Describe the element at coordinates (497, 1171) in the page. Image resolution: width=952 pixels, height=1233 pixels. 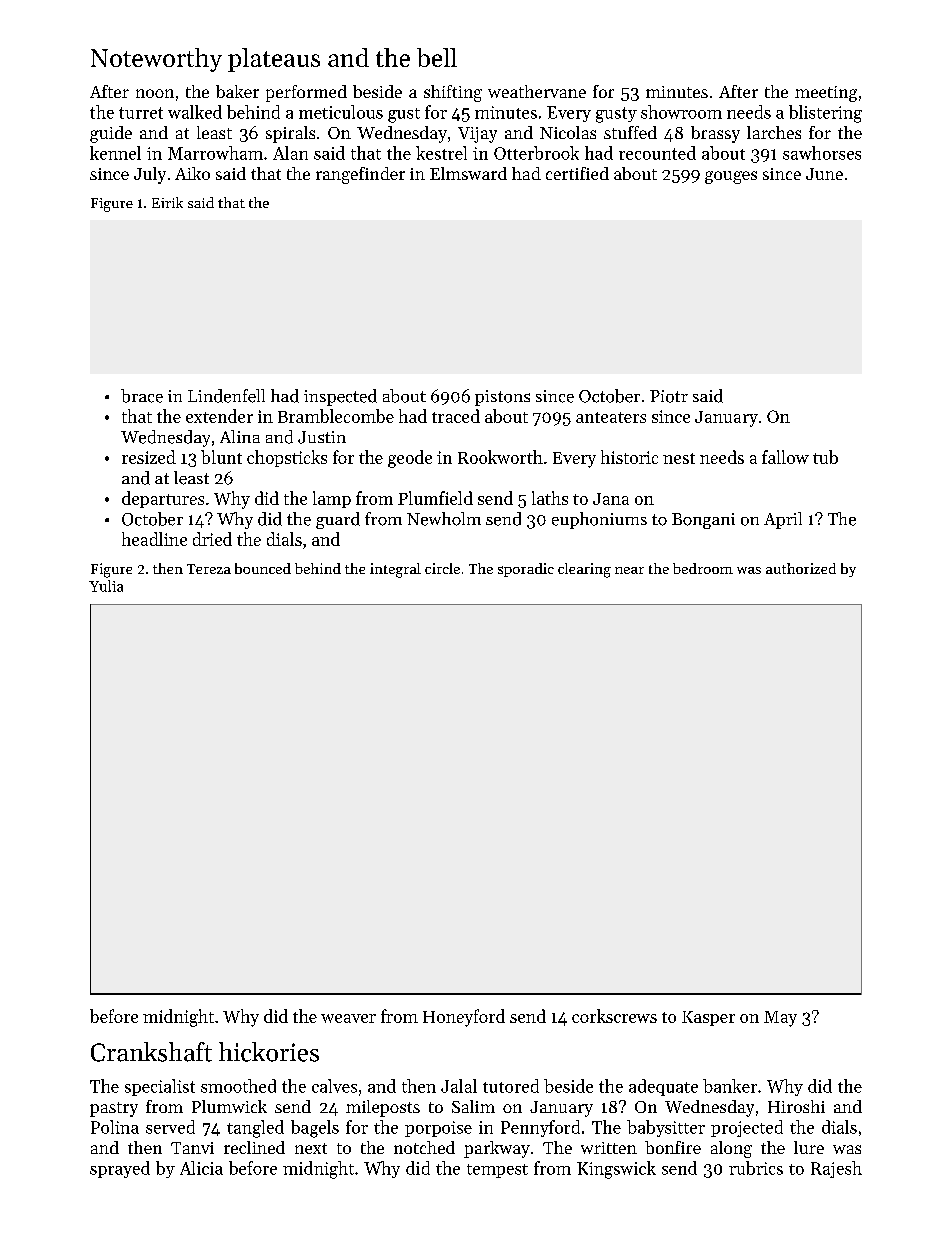
I see `tempest` at that location.
